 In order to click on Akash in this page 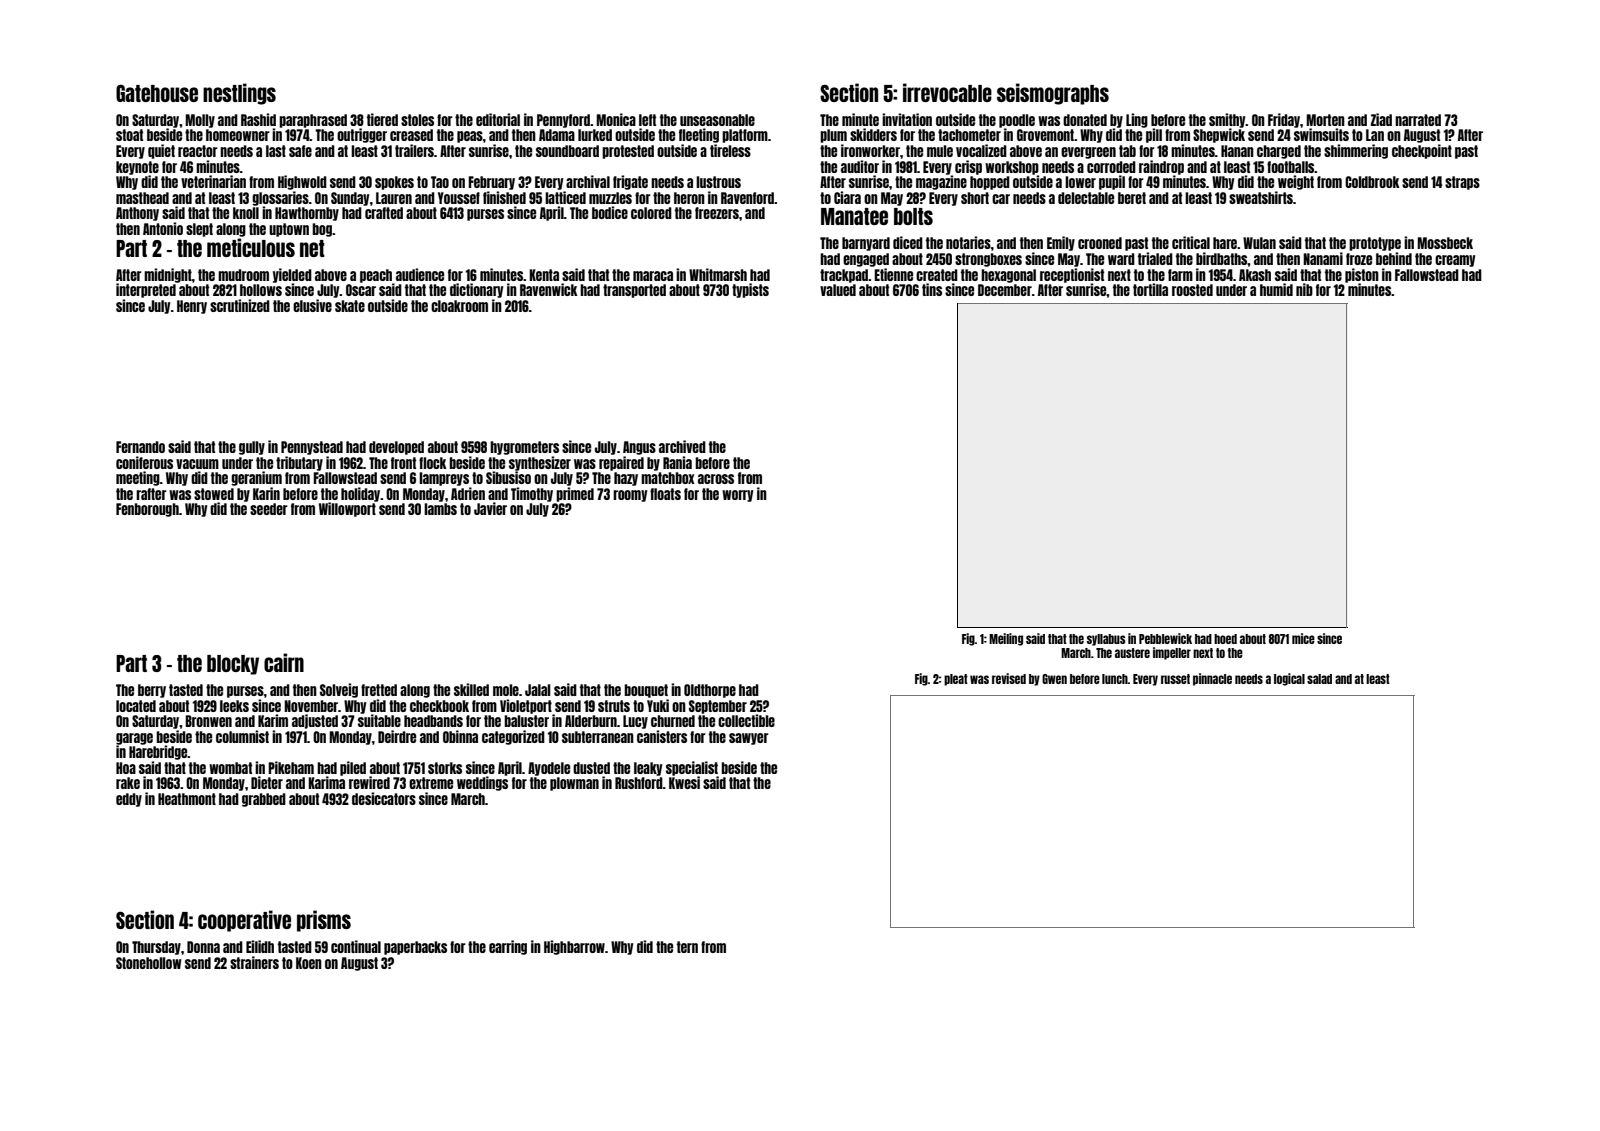, I will do `click(1255, 275)`.
